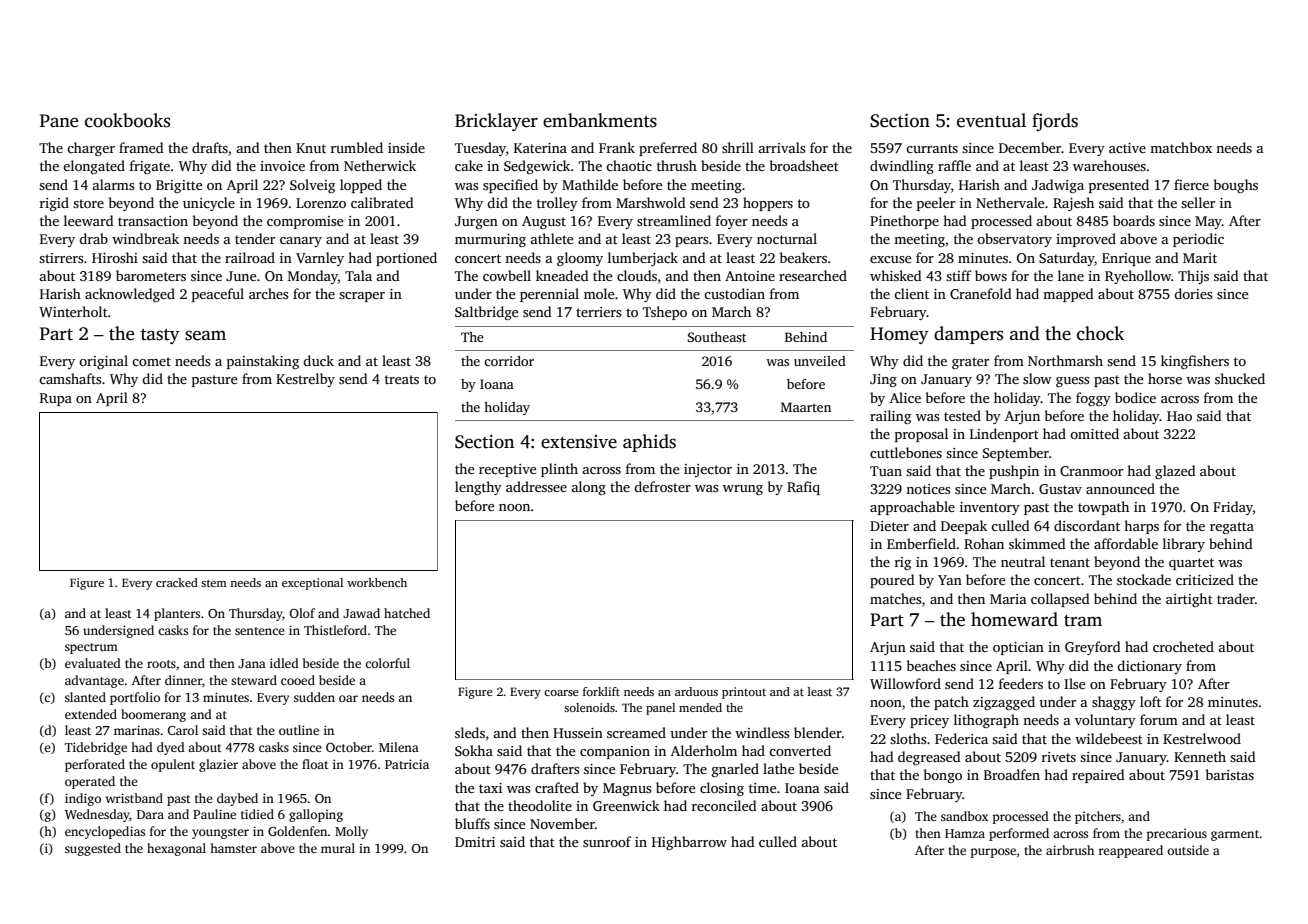 Image resolution: width=1308 pixels, height=924 pixels. What do you see at coordinates (305, 380) in the page?
I see `Kestrelby` at bounding box center [305, 380].
